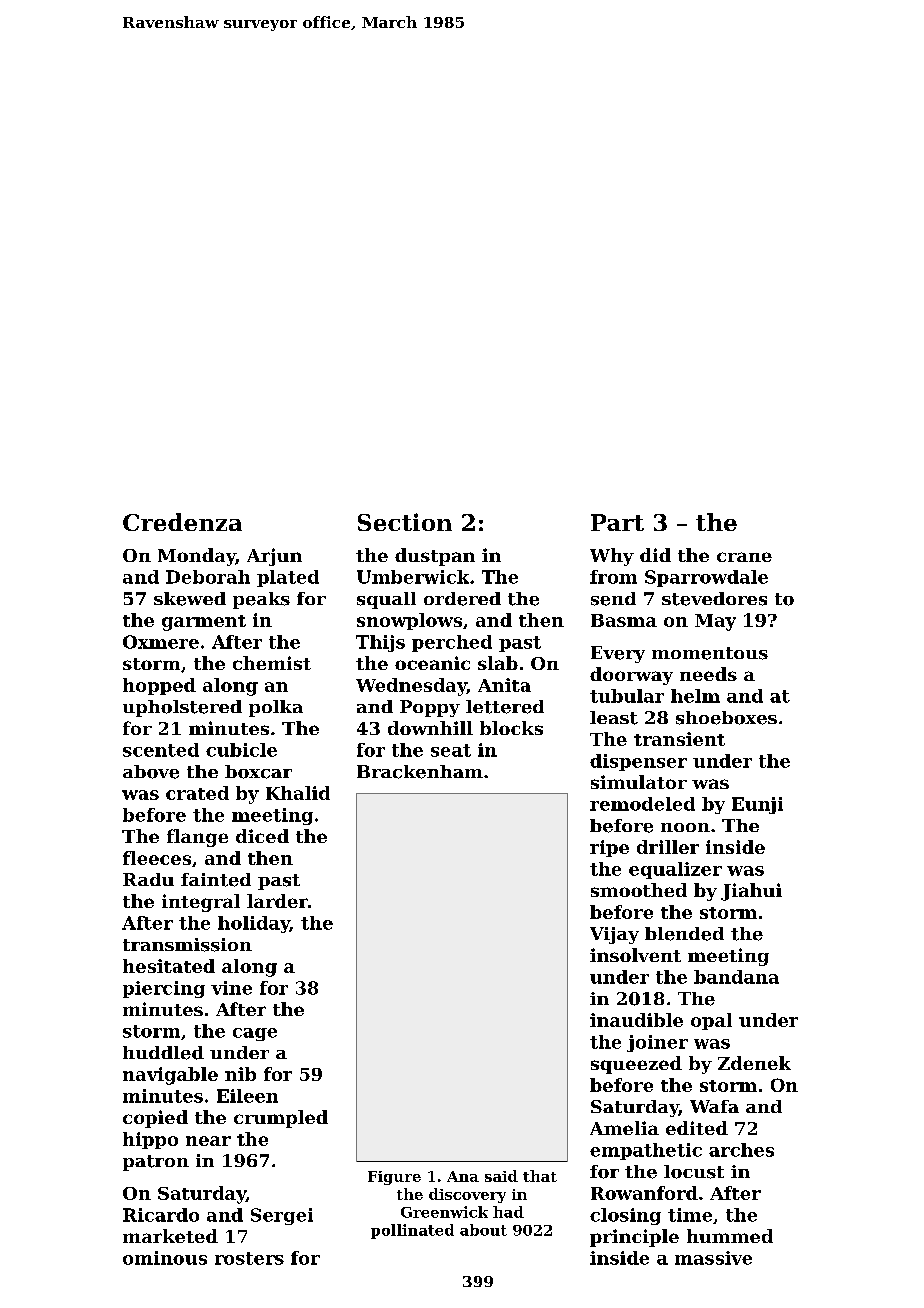 Image resolution: width=924 pixels, height=1308 pixels. What do you see at coordinates (741, 1150) in the image?
I see `arches` at bounding box center [741, 1150].
